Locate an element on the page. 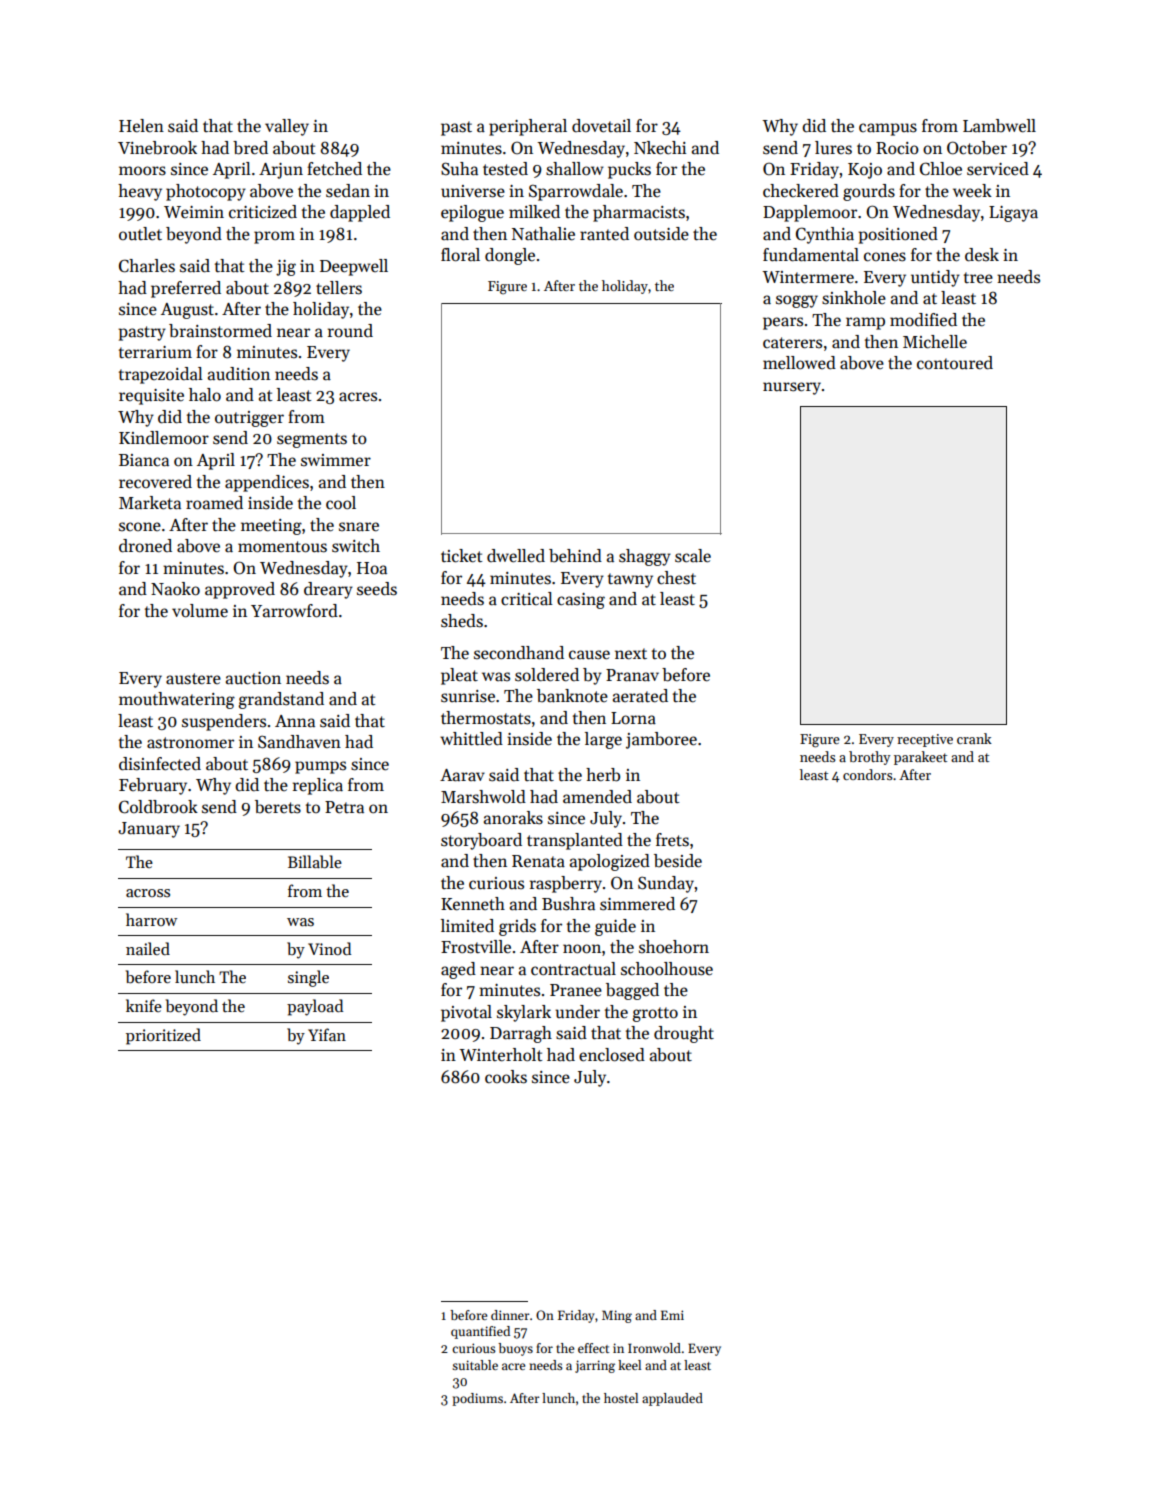 Image resolution: width=1162 pixels, height=1504 pixels. applauded is located at coordinates (672, 1399).
